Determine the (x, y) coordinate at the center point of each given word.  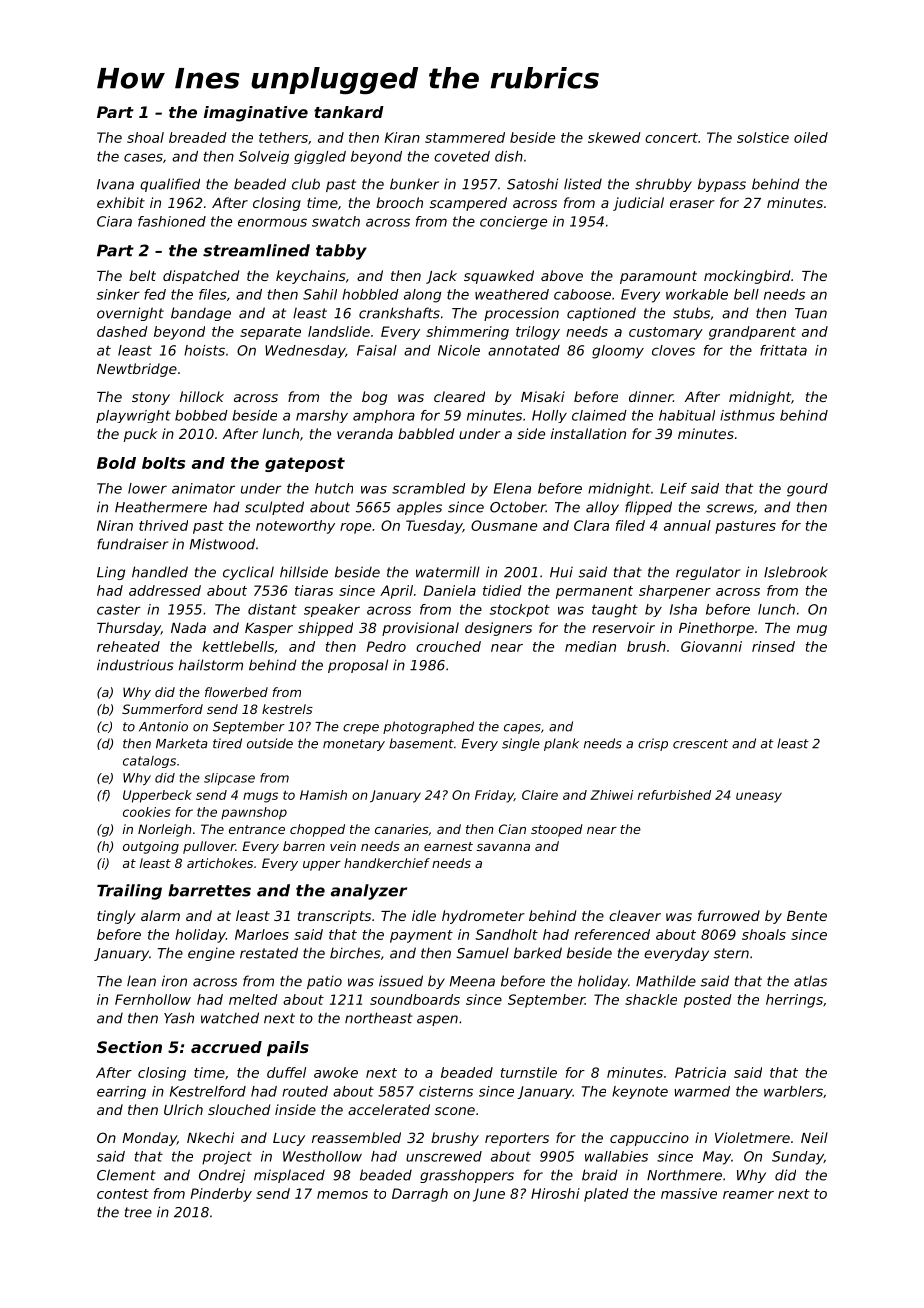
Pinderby (221, 1195)
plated (606, 1195)
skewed (614, 137)
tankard (349, 112)
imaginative (256, 114)
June (489, 1195)
